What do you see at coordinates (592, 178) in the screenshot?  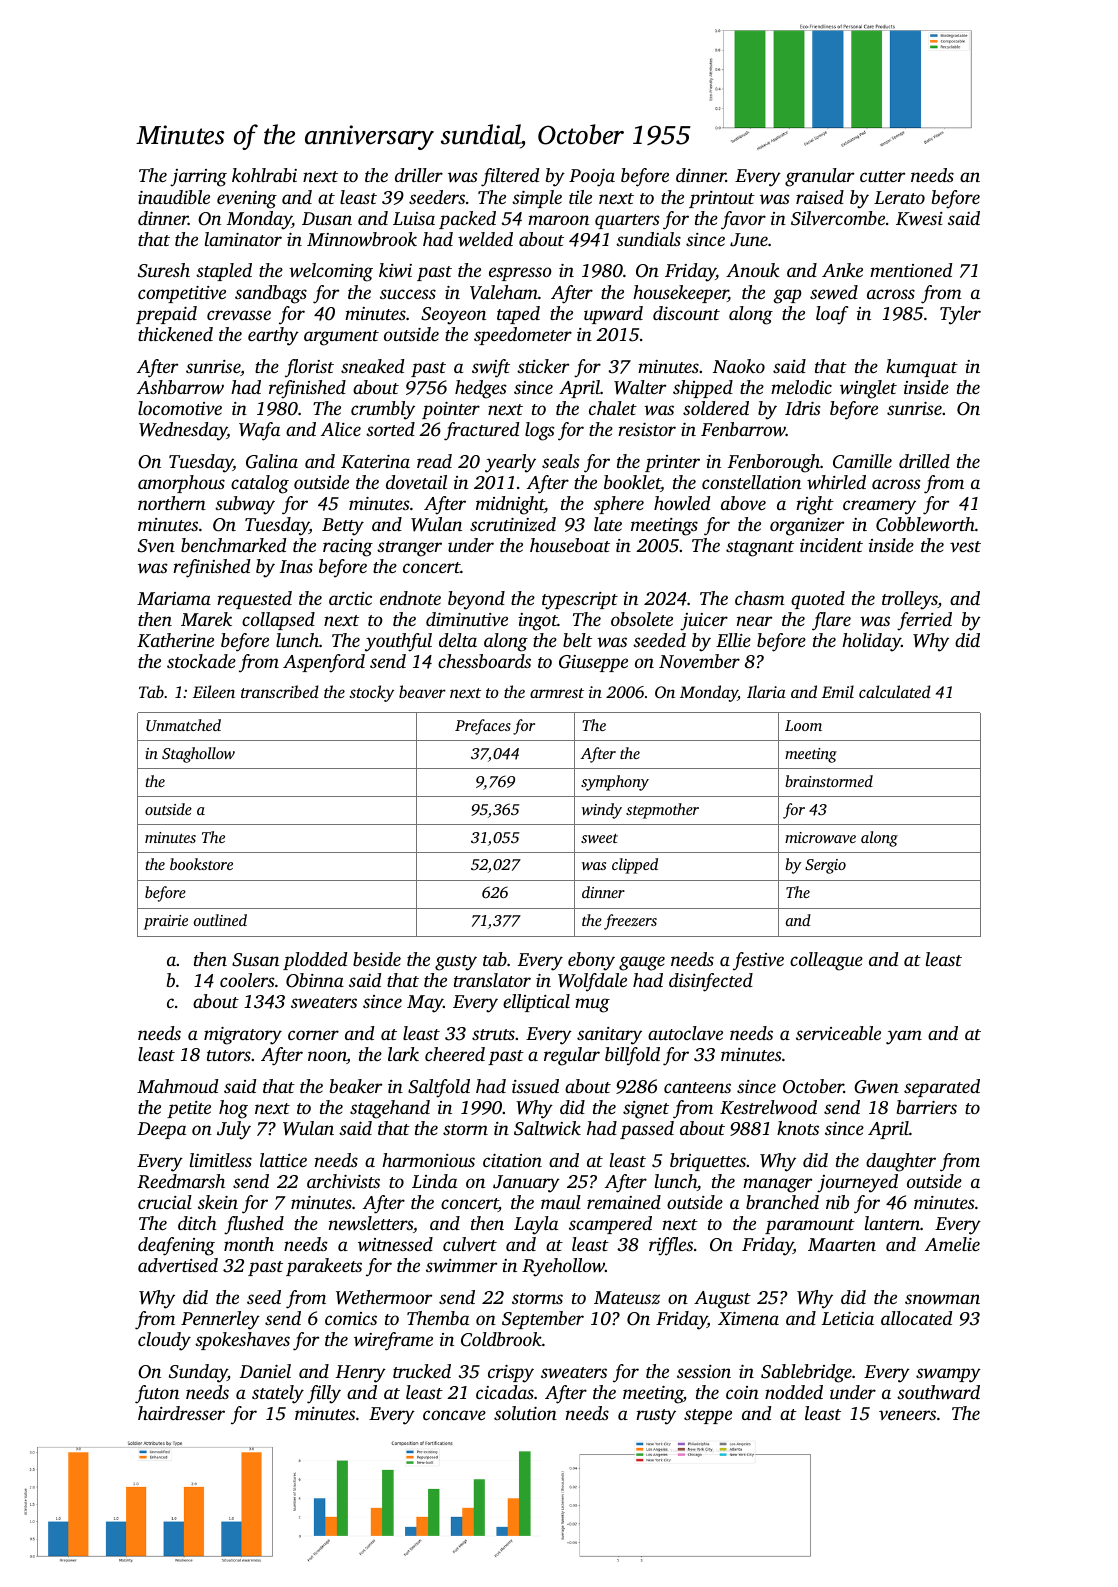 I see `Pooja` at bounding box center [592, 178].
